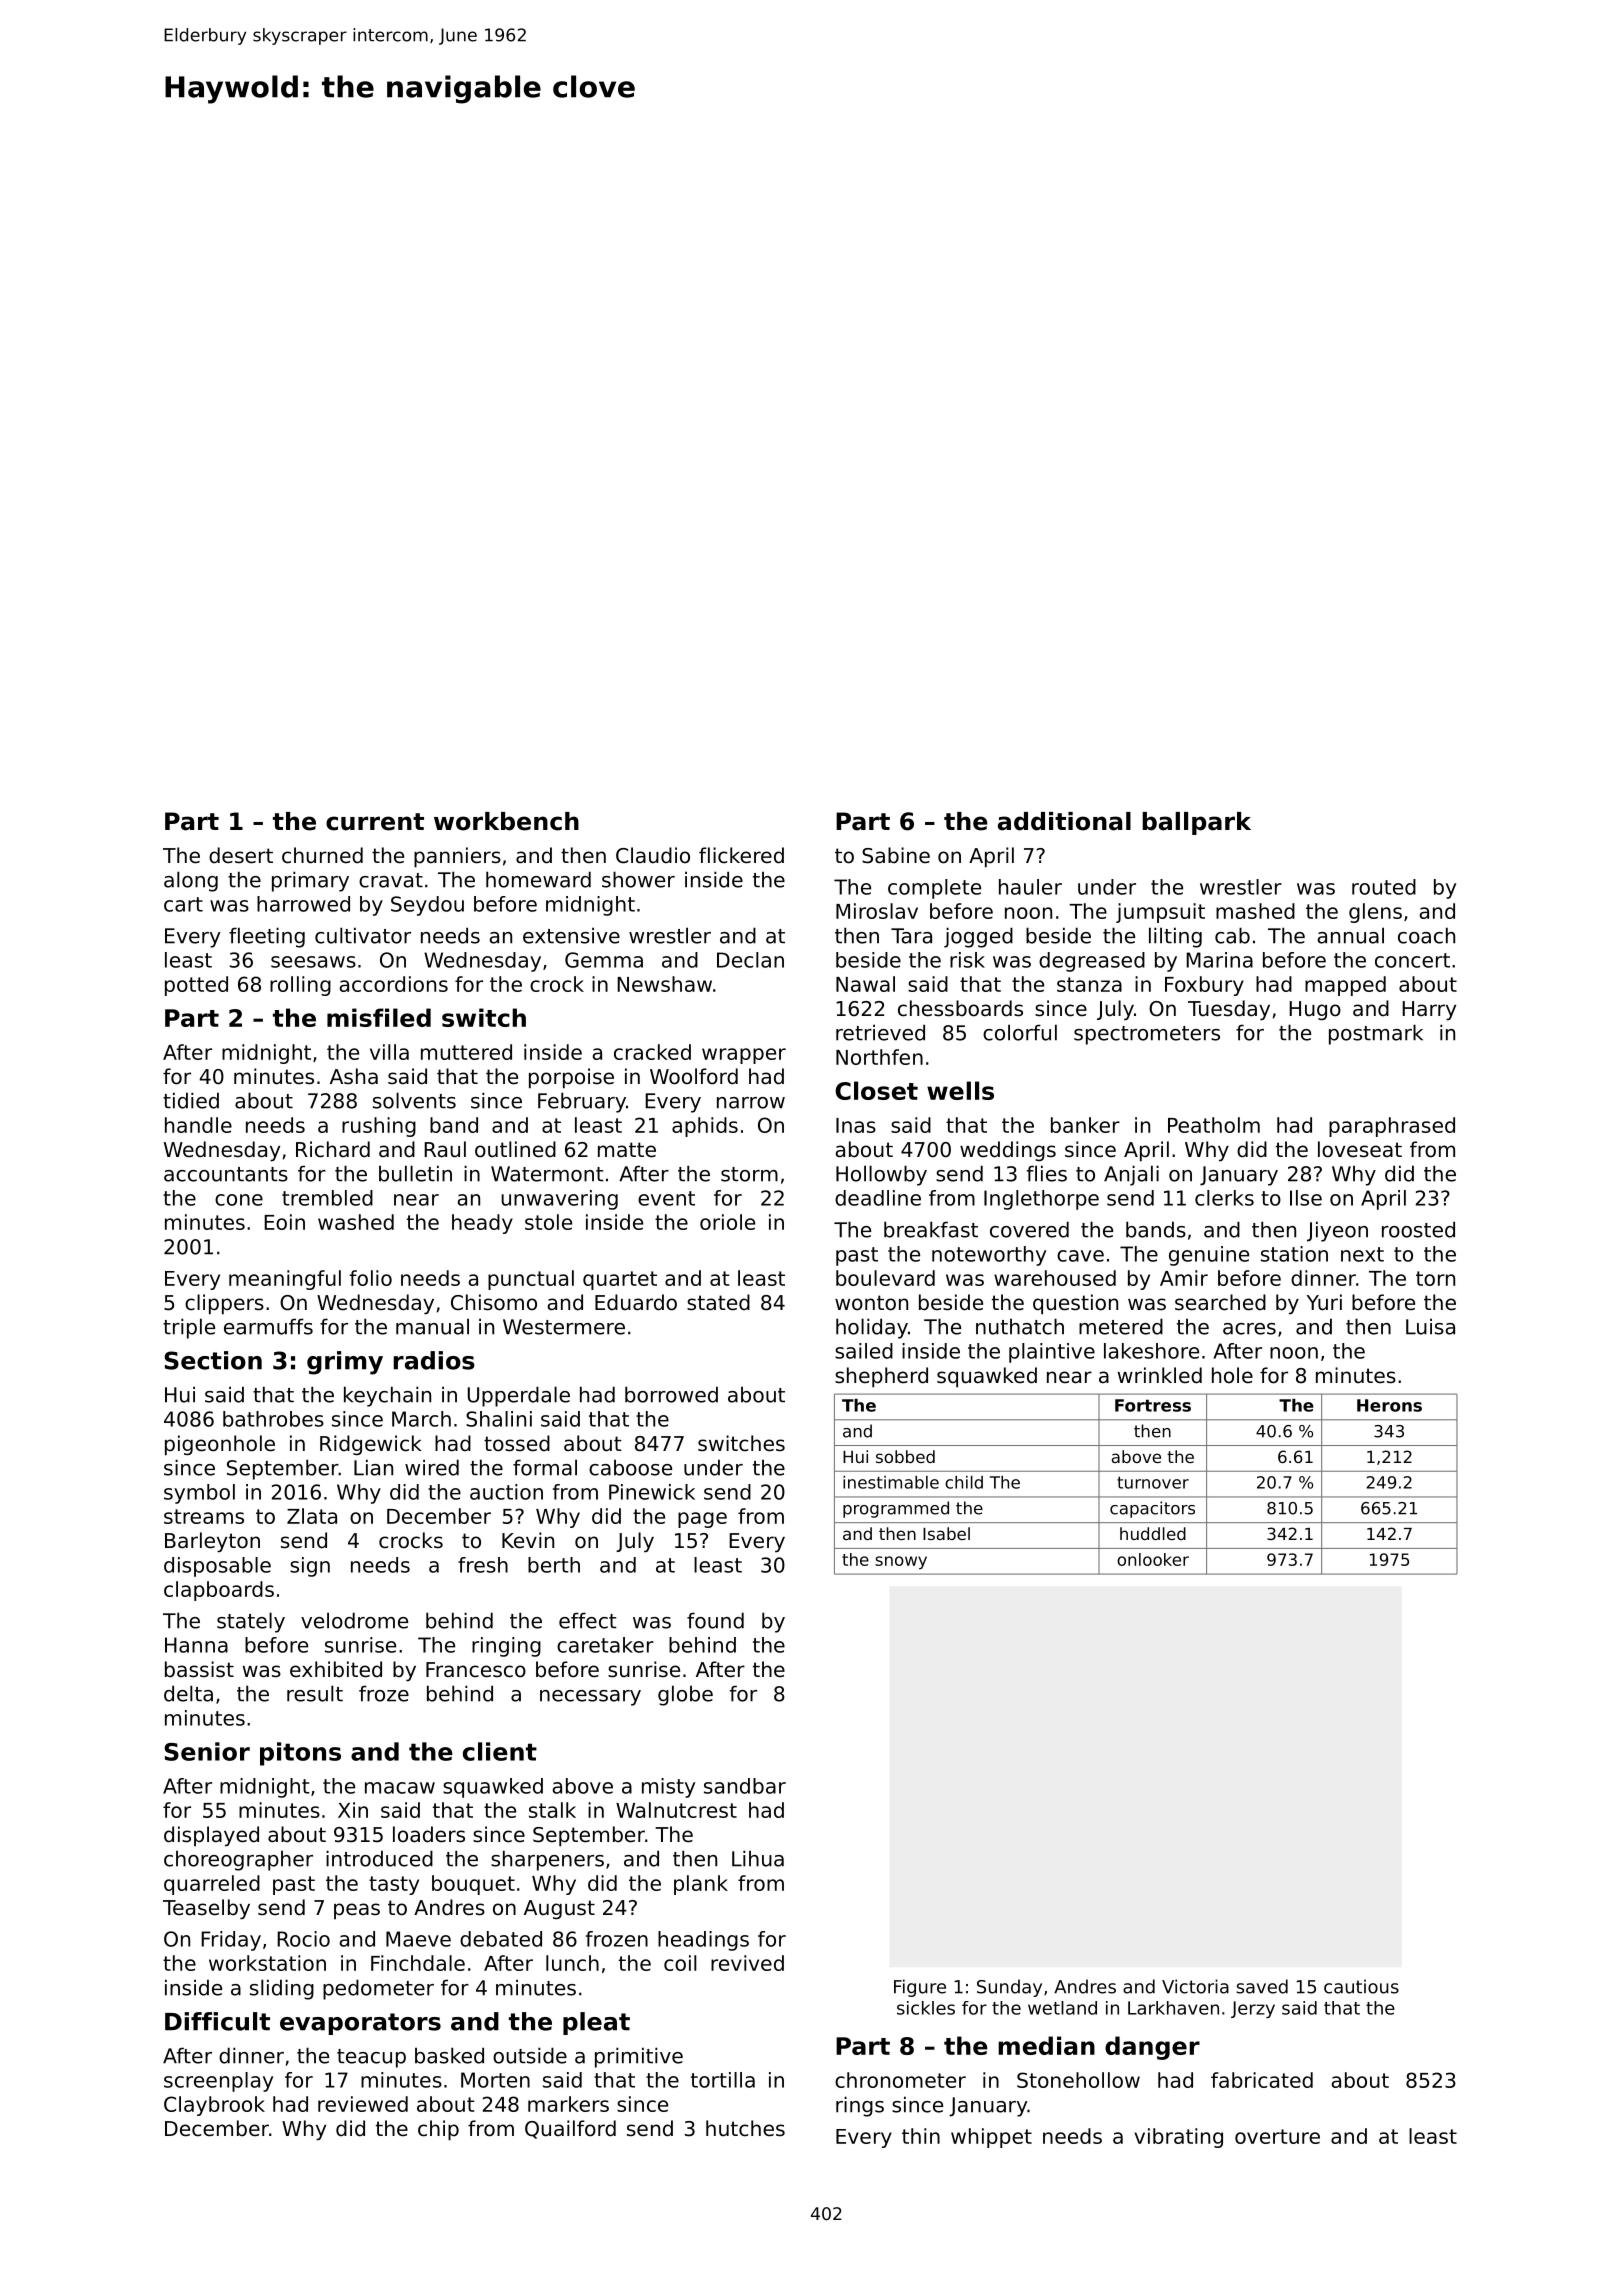  I want to click on potted, so click(196, 986).
